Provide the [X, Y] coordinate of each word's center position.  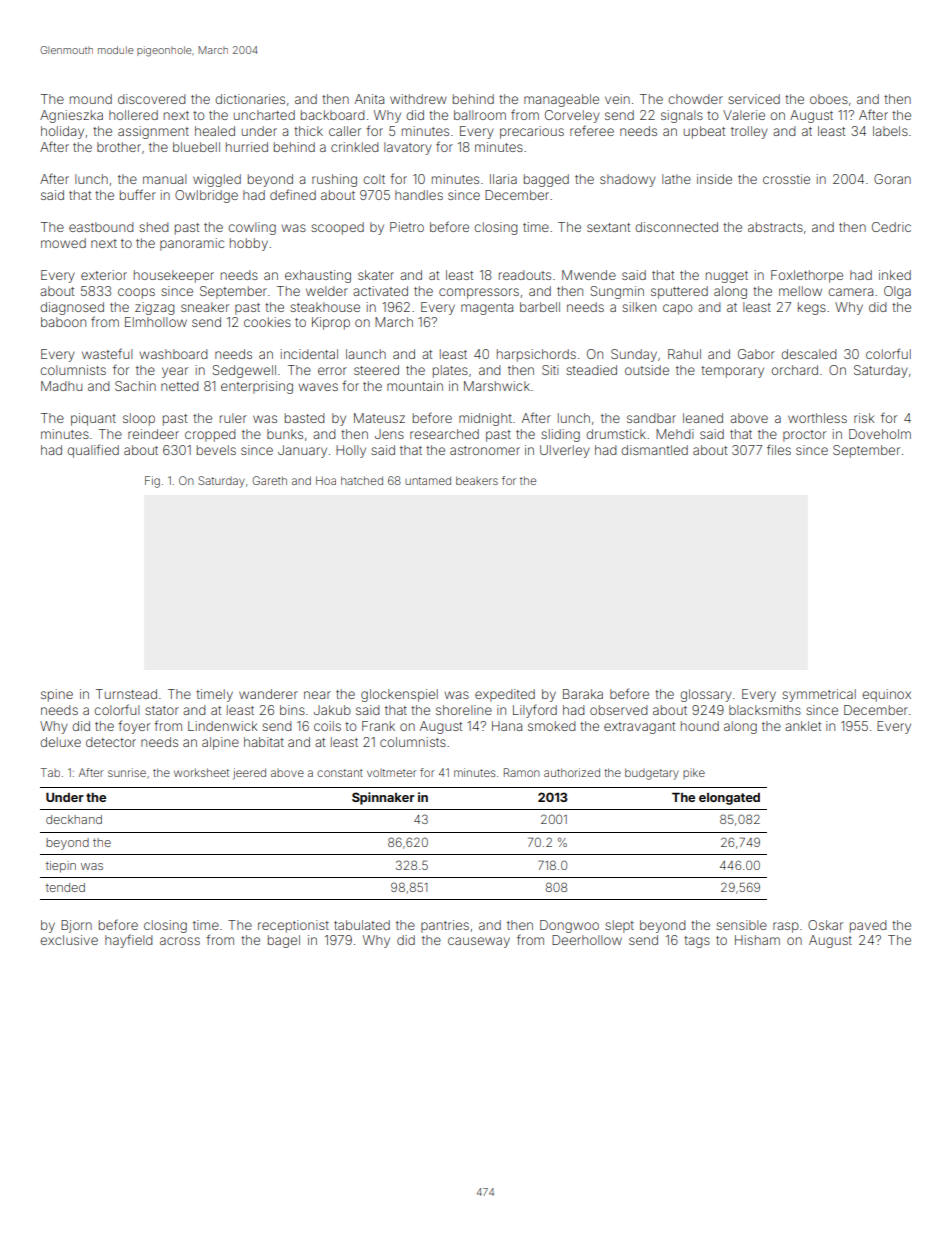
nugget [727, 277]
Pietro [407, 227]
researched [444, 434]
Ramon [522, 772]
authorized [572, 772]
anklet [803, 726]
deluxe [60, 742]
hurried [247, 147]
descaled [808, 354]
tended [65, 887]
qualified [93, 451]
